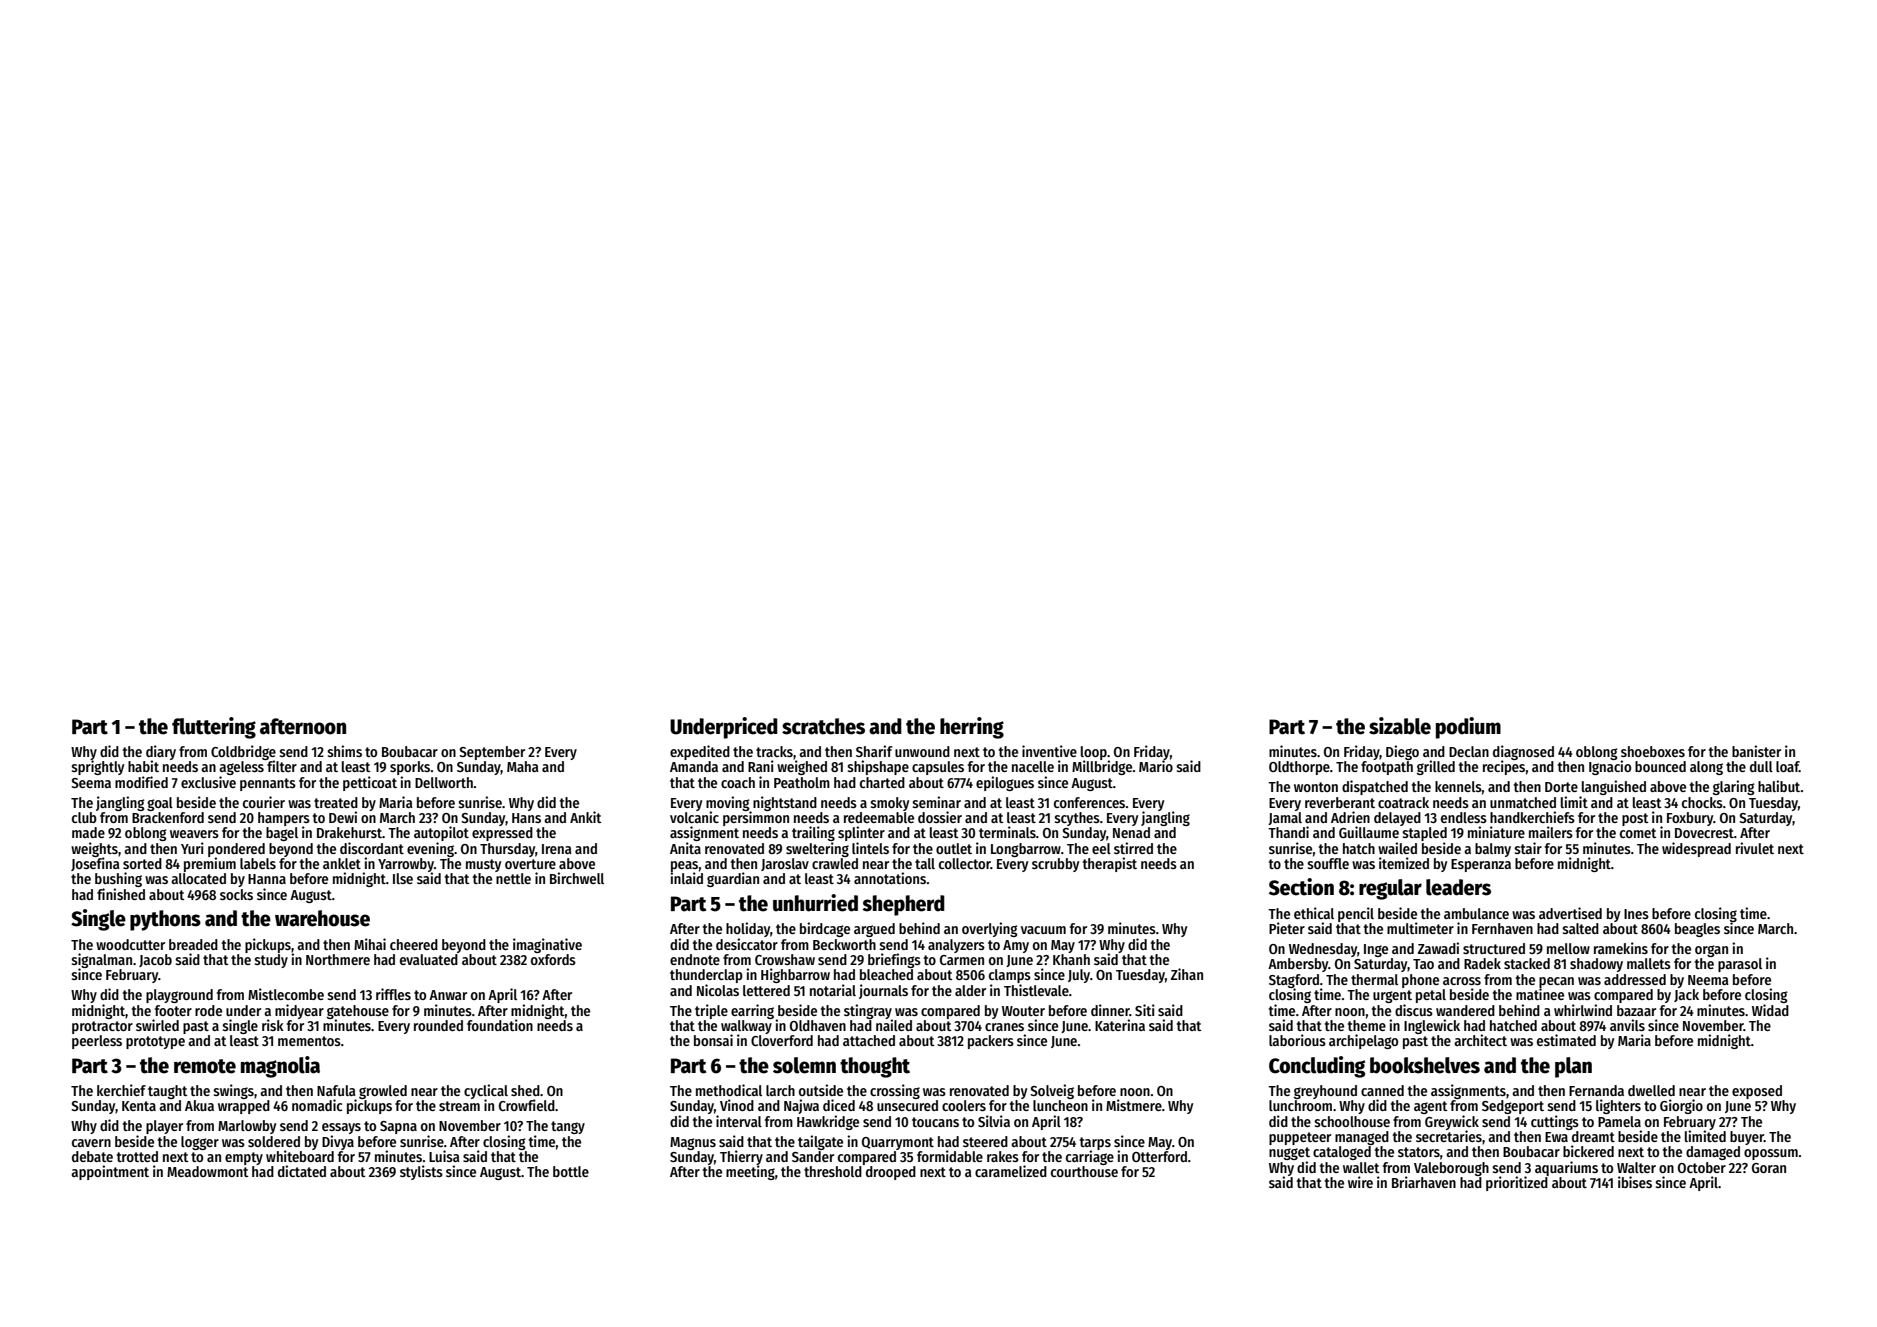  Describe the element at coordinates (890, 878) in the screenshot. I see `annotations` at that location.
